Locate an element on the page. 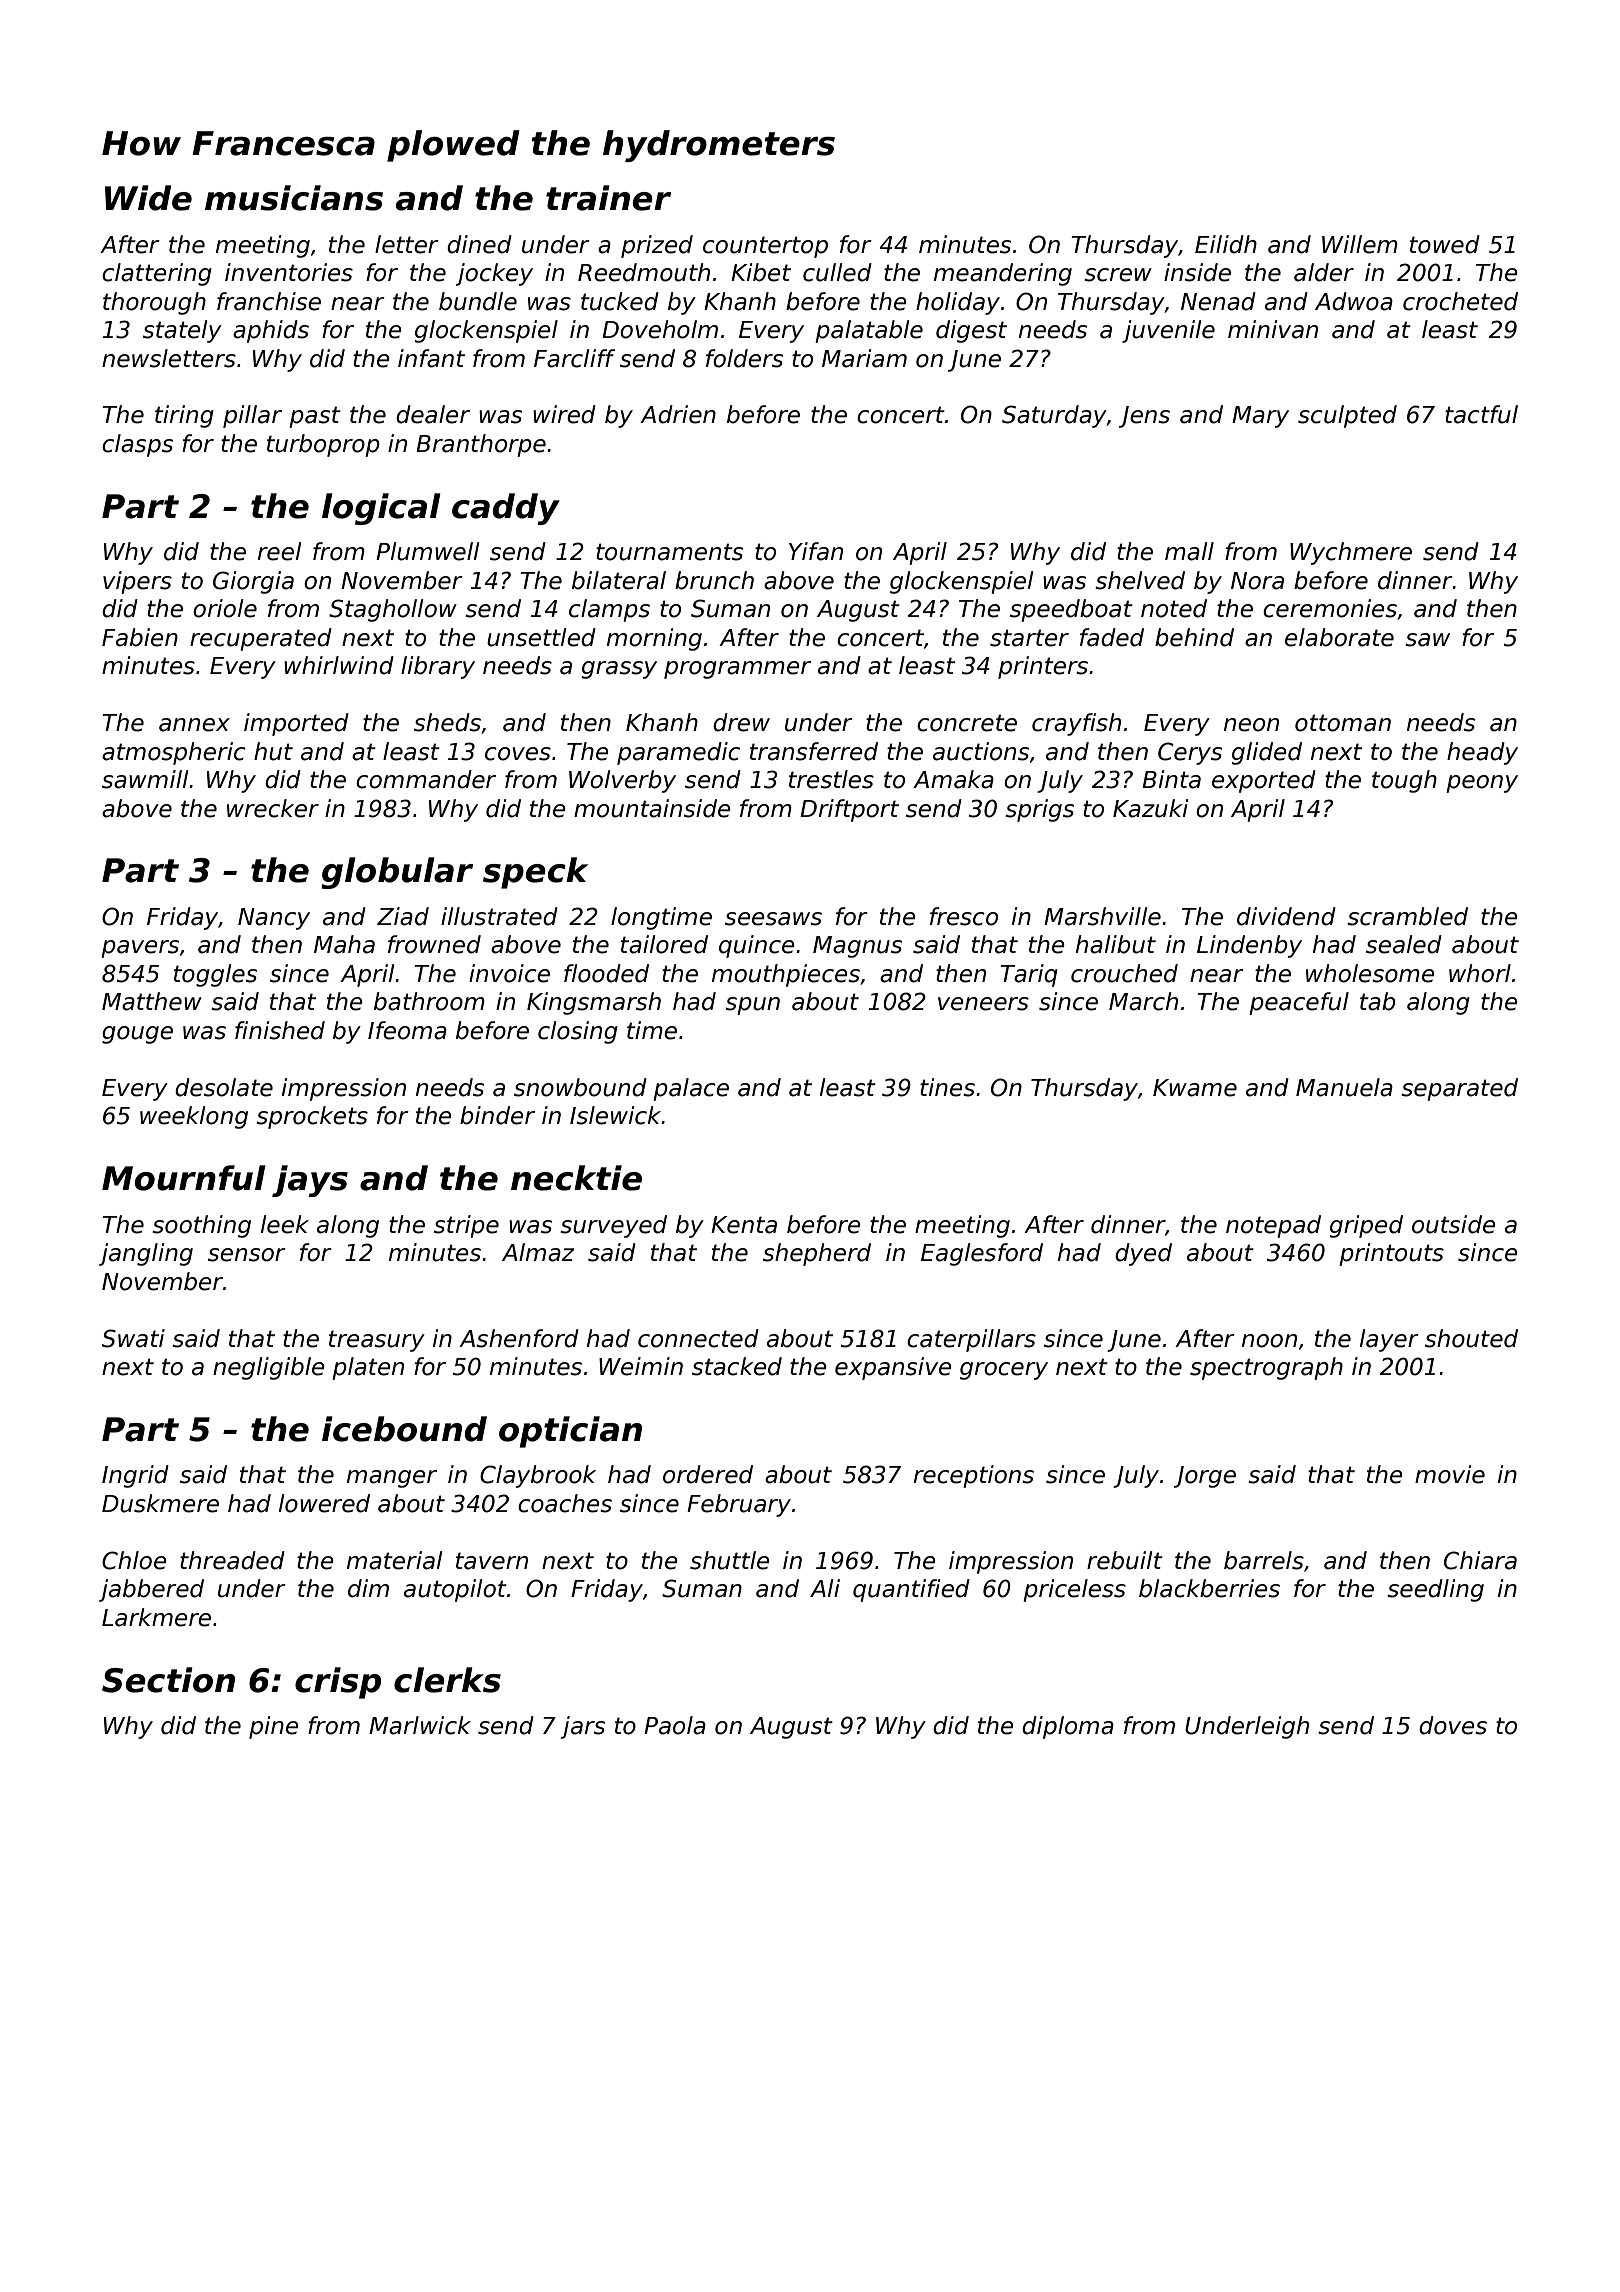 The height and width of the image is (2292, 1620). receptions is located at coordinates (974, 1476).
